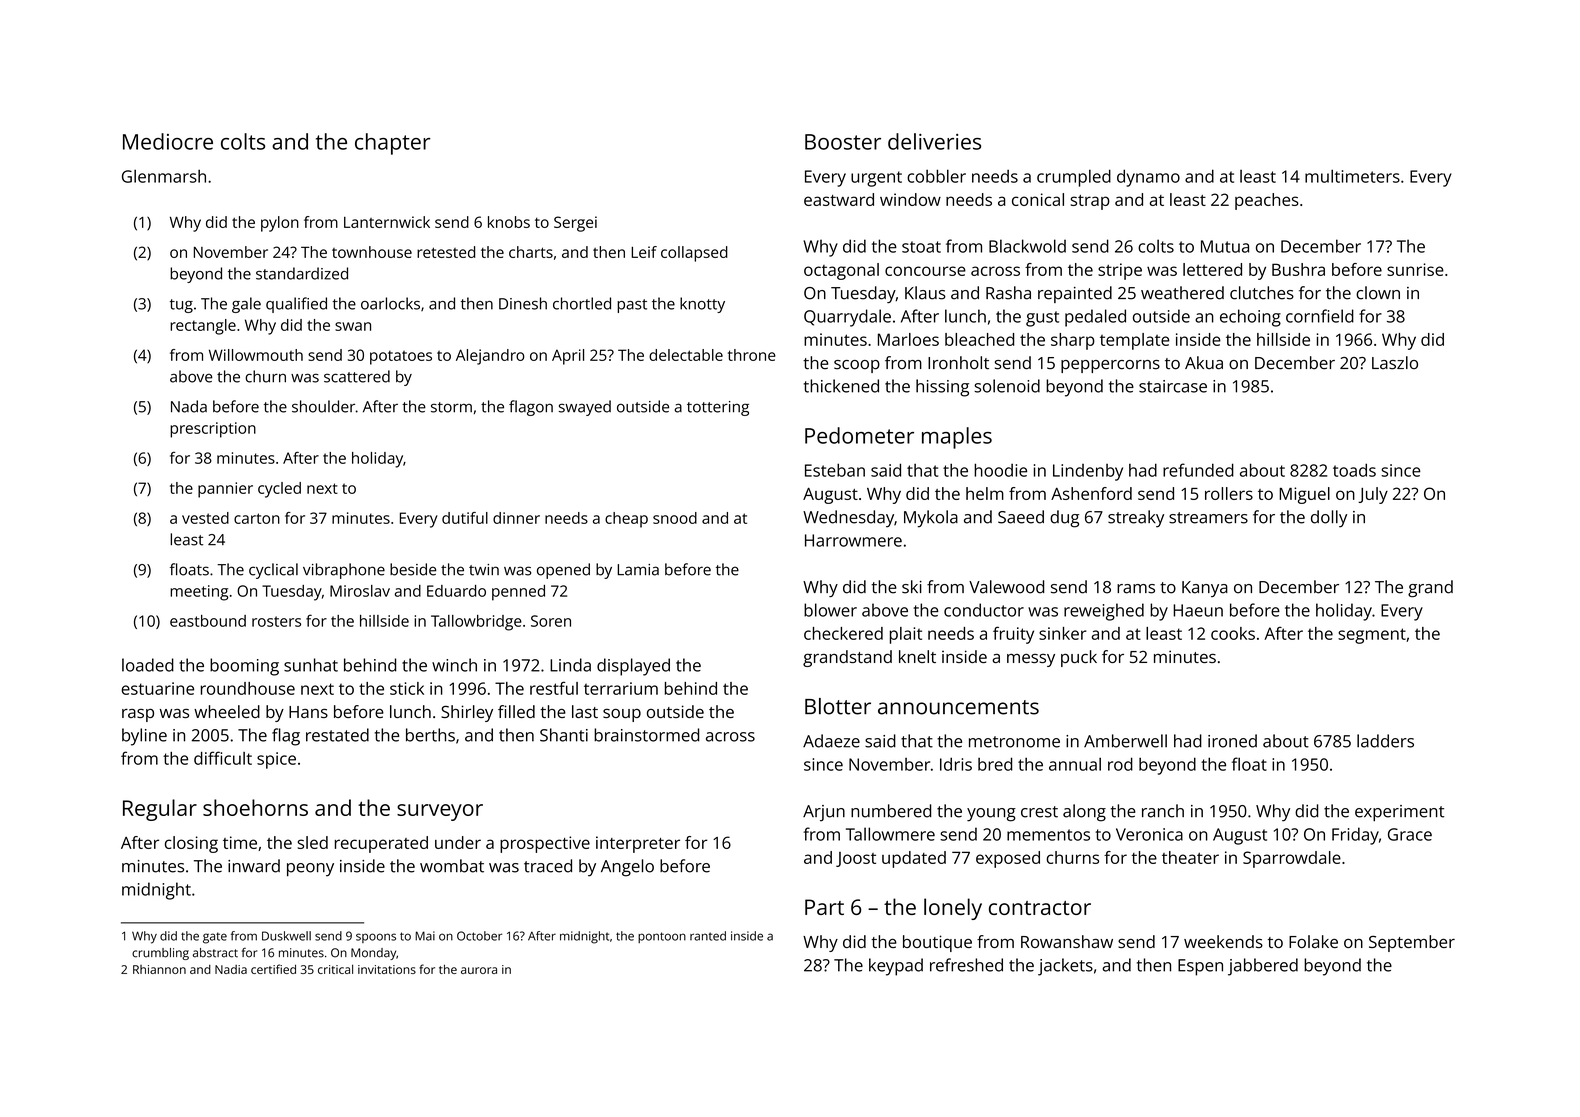 The width and height of the screenshot is (1580, 1117). I want to click on recuperated, so click(381, 844).
